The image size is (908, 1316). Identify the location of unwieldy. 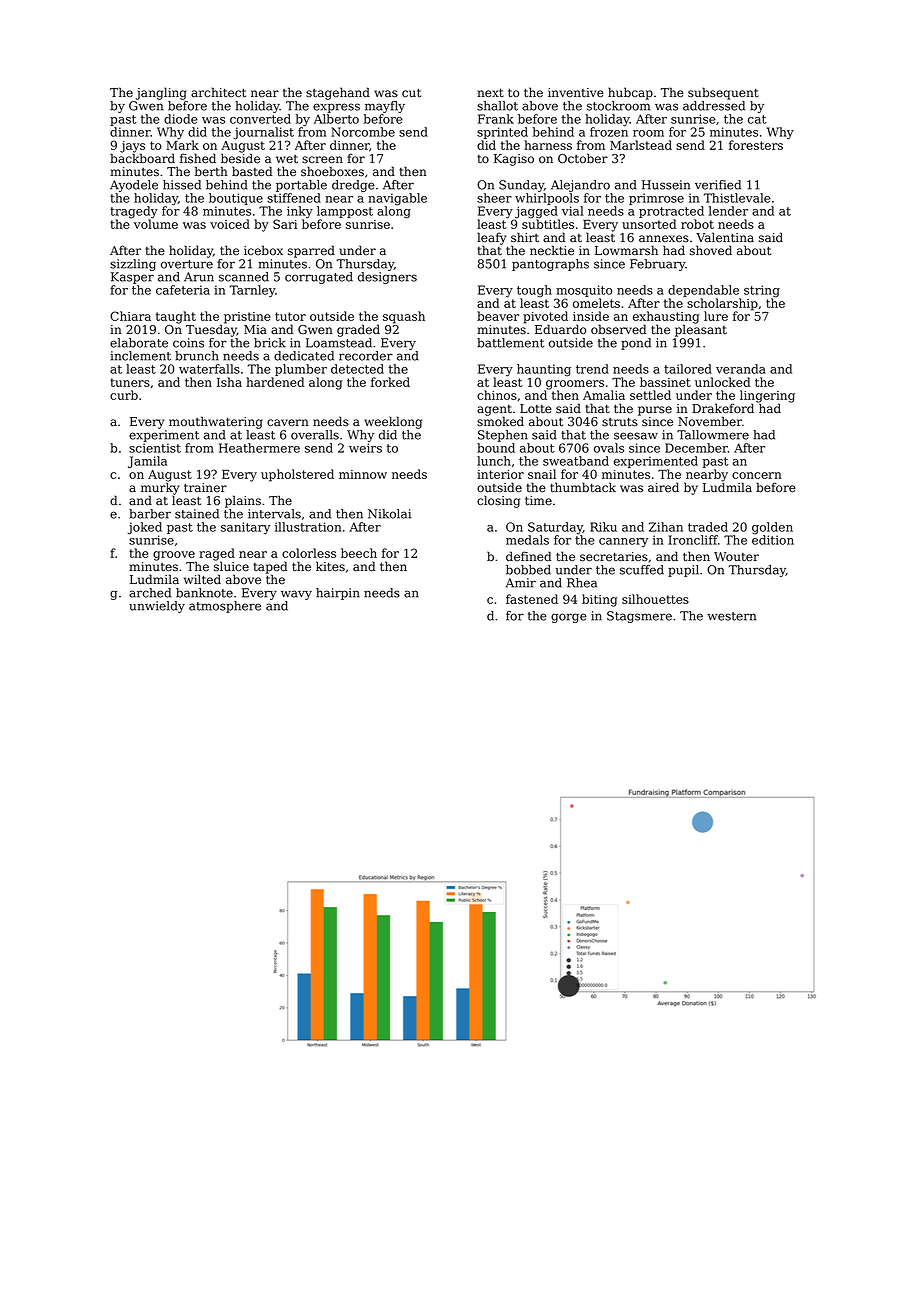
(157, 607).
